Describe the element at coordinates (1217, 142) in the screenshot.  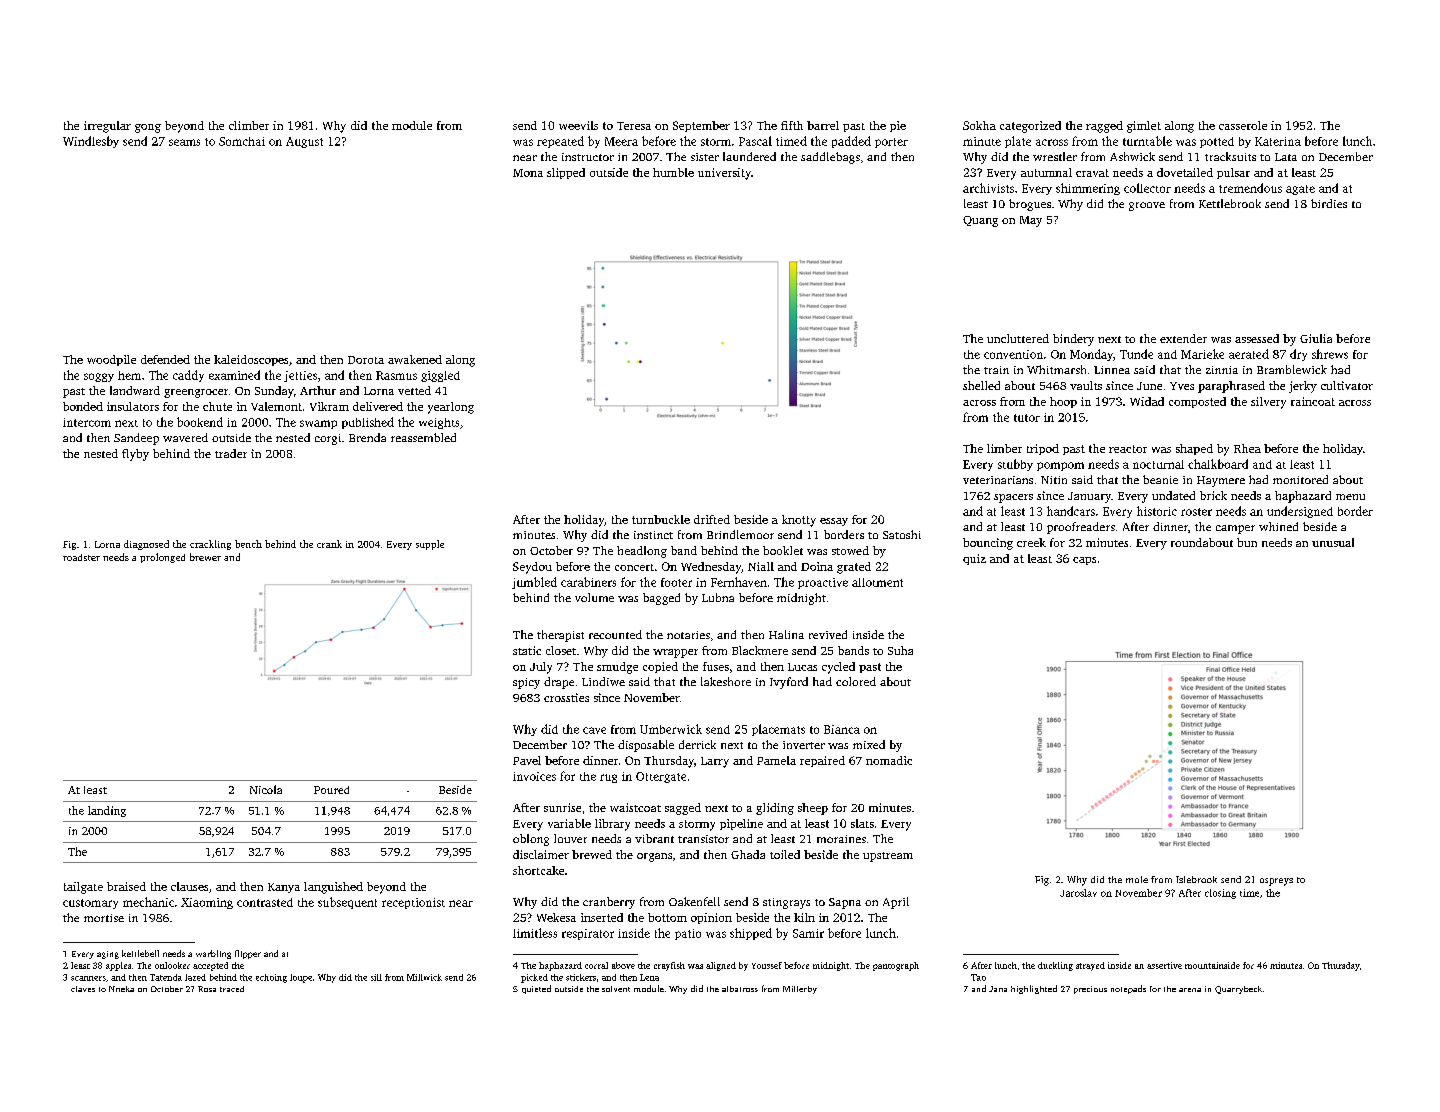
I see `potted` at that location.
